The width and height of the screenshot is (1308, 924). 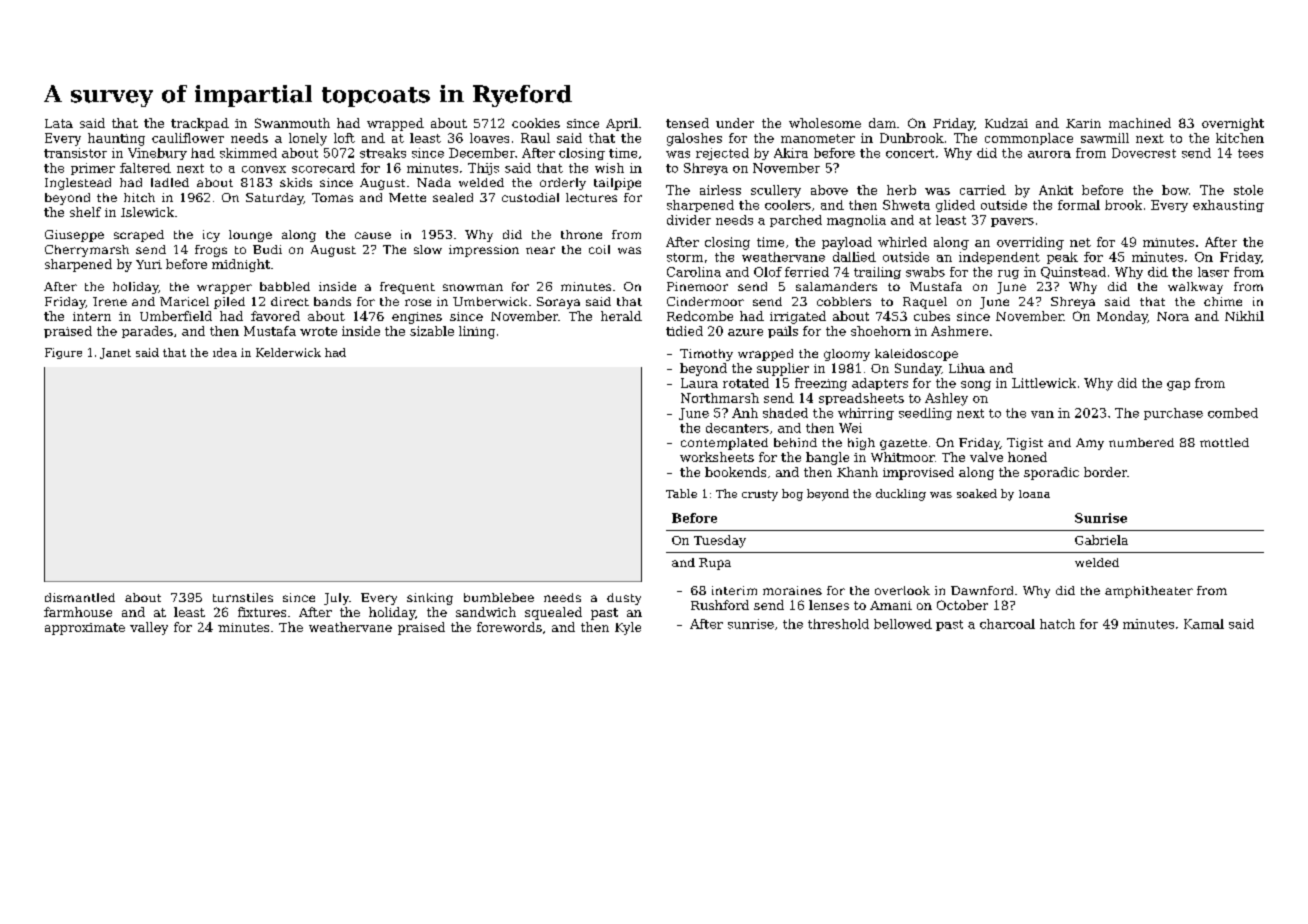 I want to click on Janet, so click(x=115, y=353).
